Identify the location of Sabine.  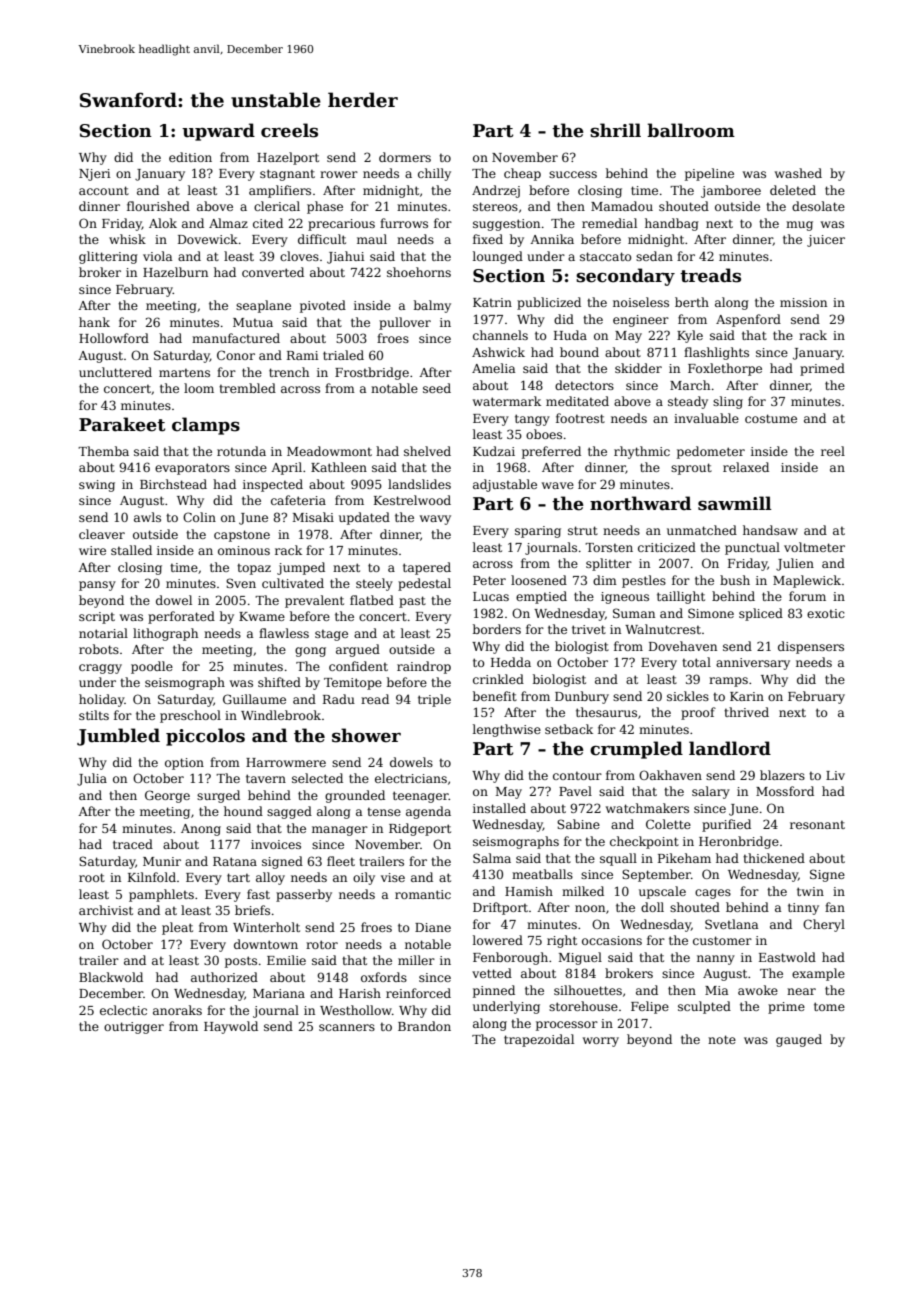
(578, 824).
